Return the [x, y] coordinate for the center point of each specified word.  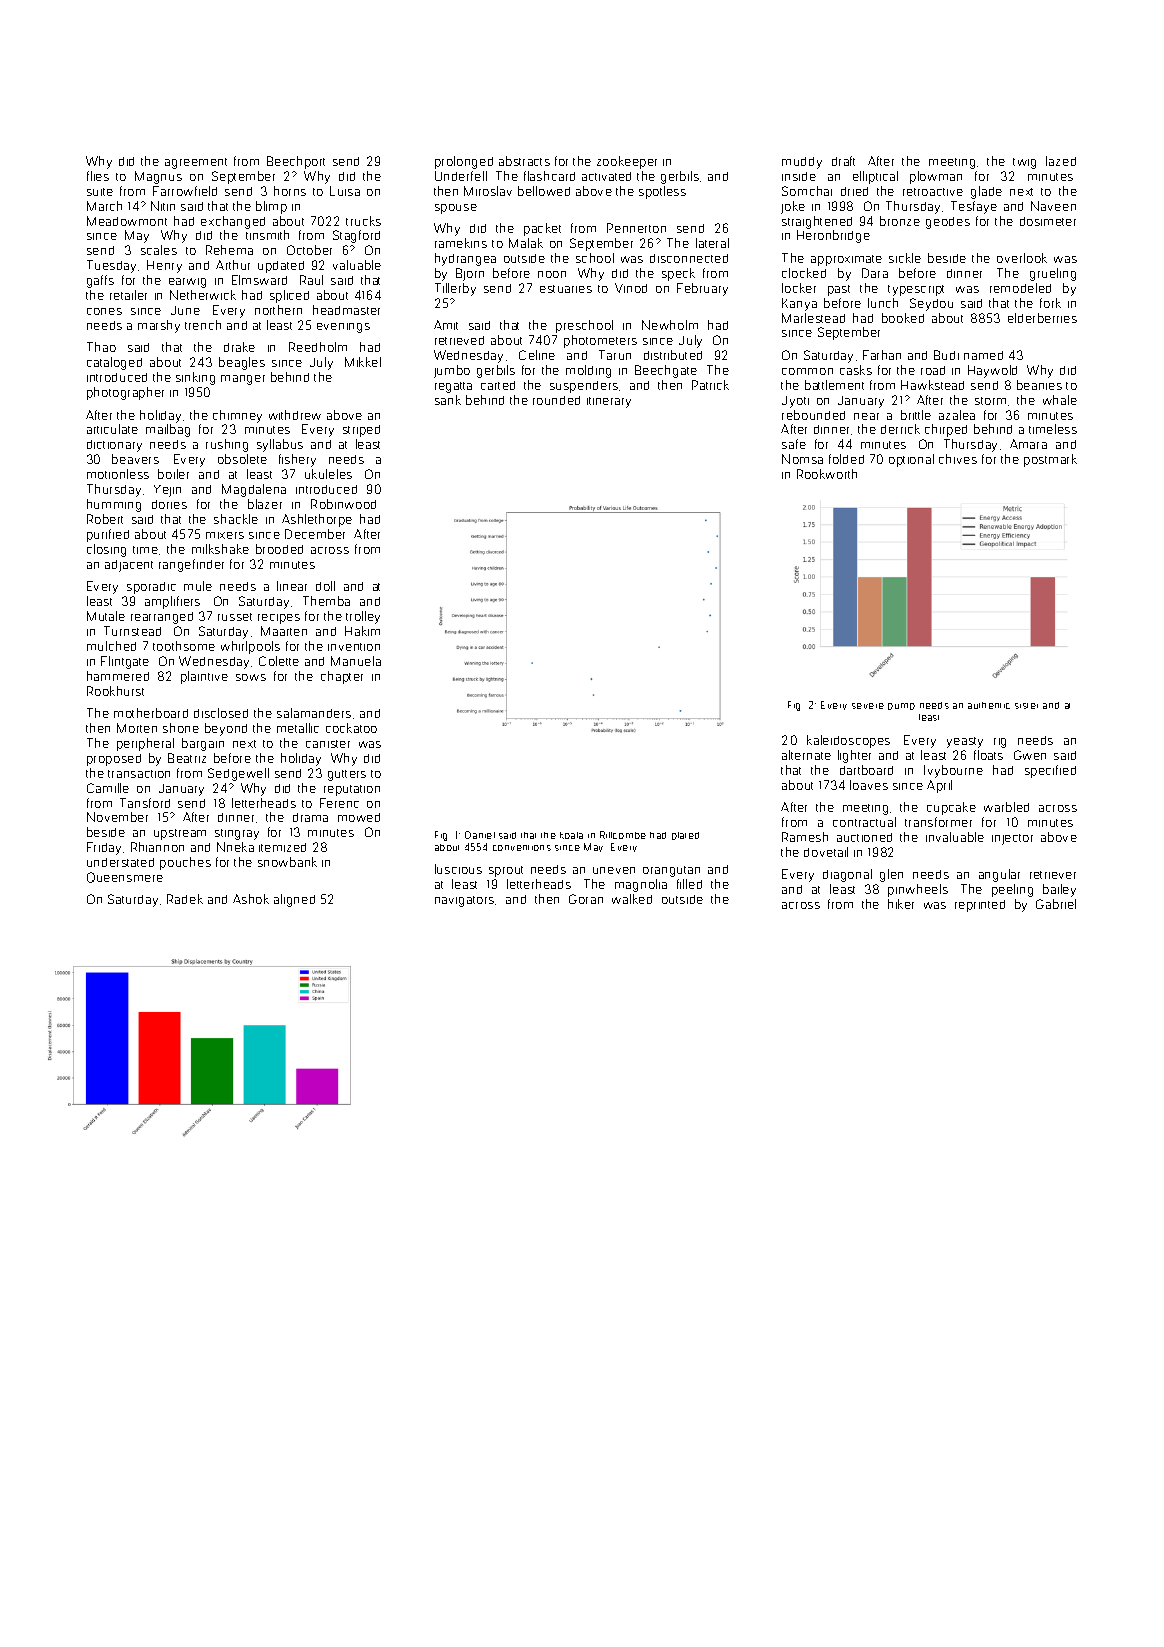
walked [632, 899]
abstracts [524, 161]
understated [120, 862]
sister [1026, 706]
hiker [901, 904]
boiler [173, 474]
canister [328, 744]
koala [571, 835]
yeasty [965, 742]
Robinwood [343, 504]
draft [843, 161]
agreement [196, 163]
